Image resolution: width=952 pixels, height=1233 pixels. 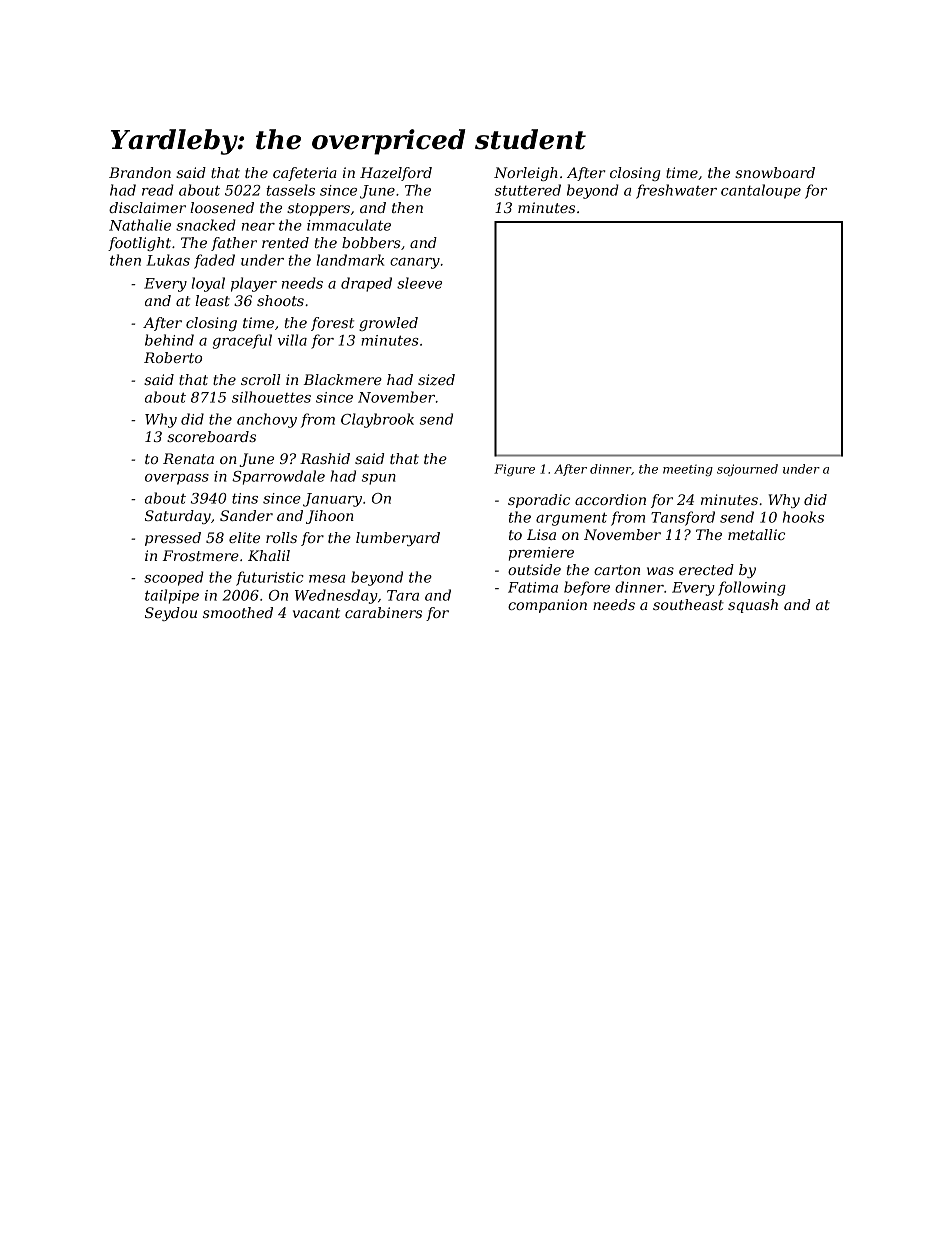 I want to click on mesa, so click(x=327, y=579).
